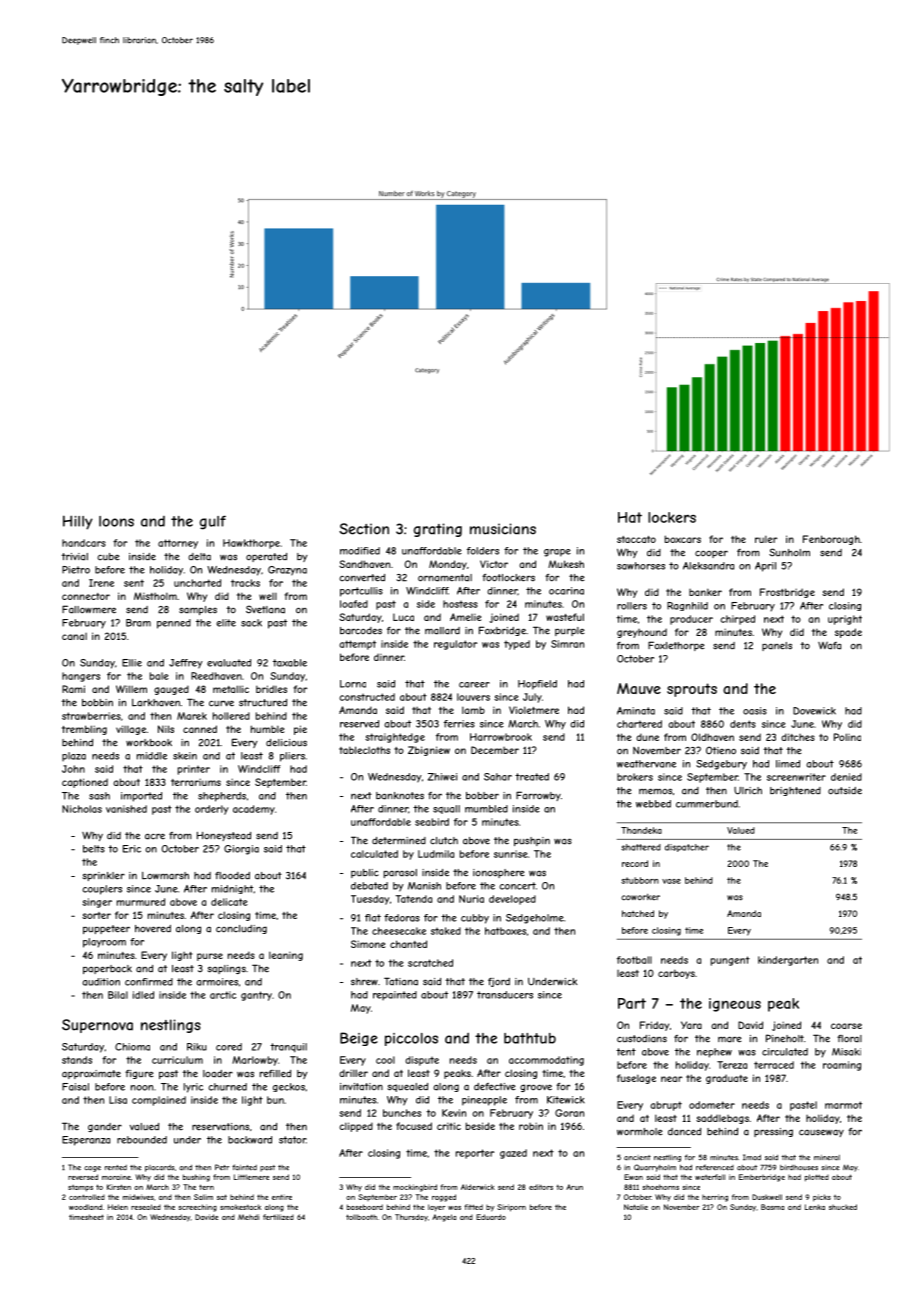 The height and width of the page is (1308, 924). I want to click on dispatcher, so click(687, 848).
